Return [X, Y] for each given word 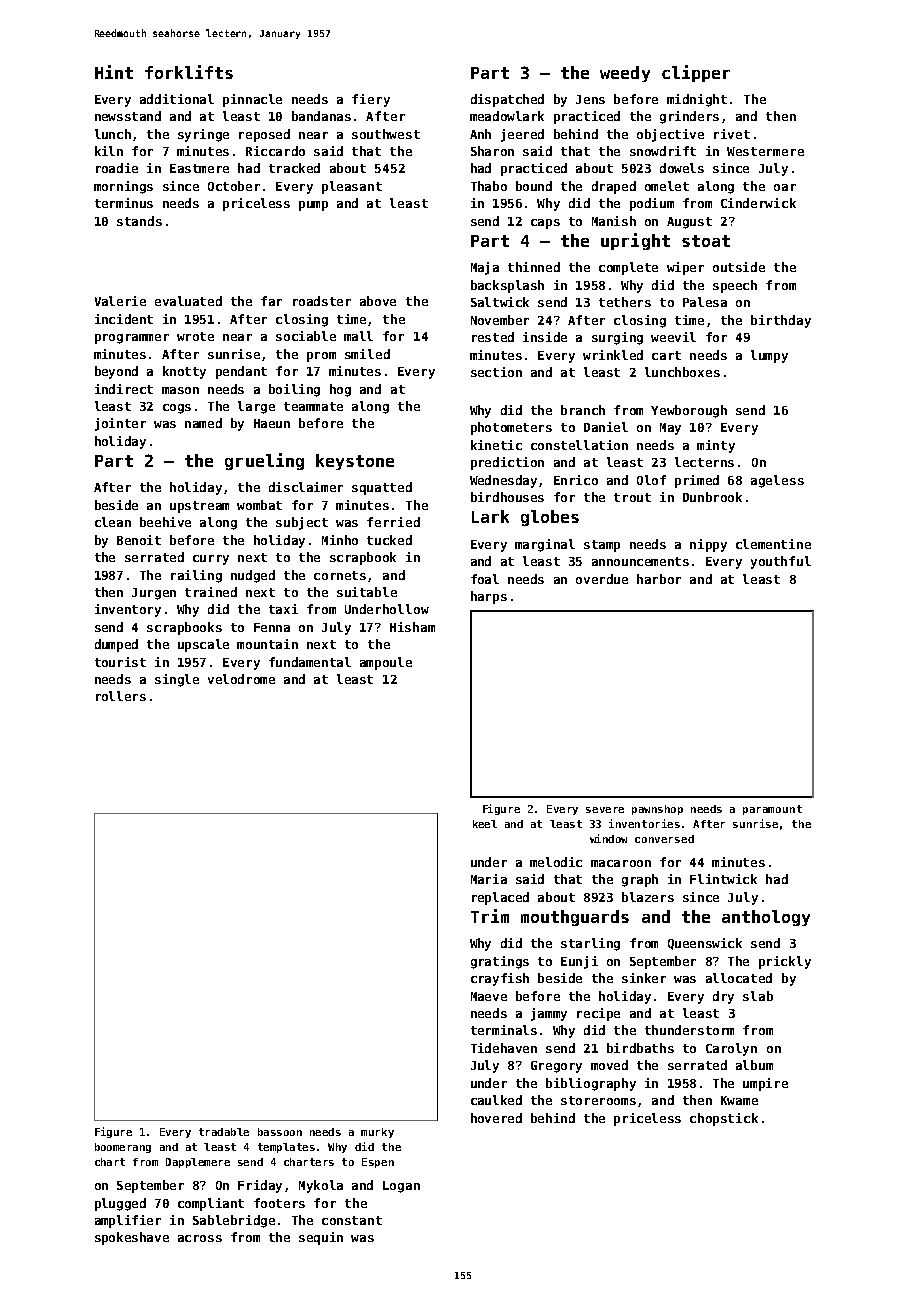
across [200, 1238]
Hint [114, 72]
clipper [696, 73]
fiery [371, 100]
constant [352, 1220]
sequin [321, 1238]
